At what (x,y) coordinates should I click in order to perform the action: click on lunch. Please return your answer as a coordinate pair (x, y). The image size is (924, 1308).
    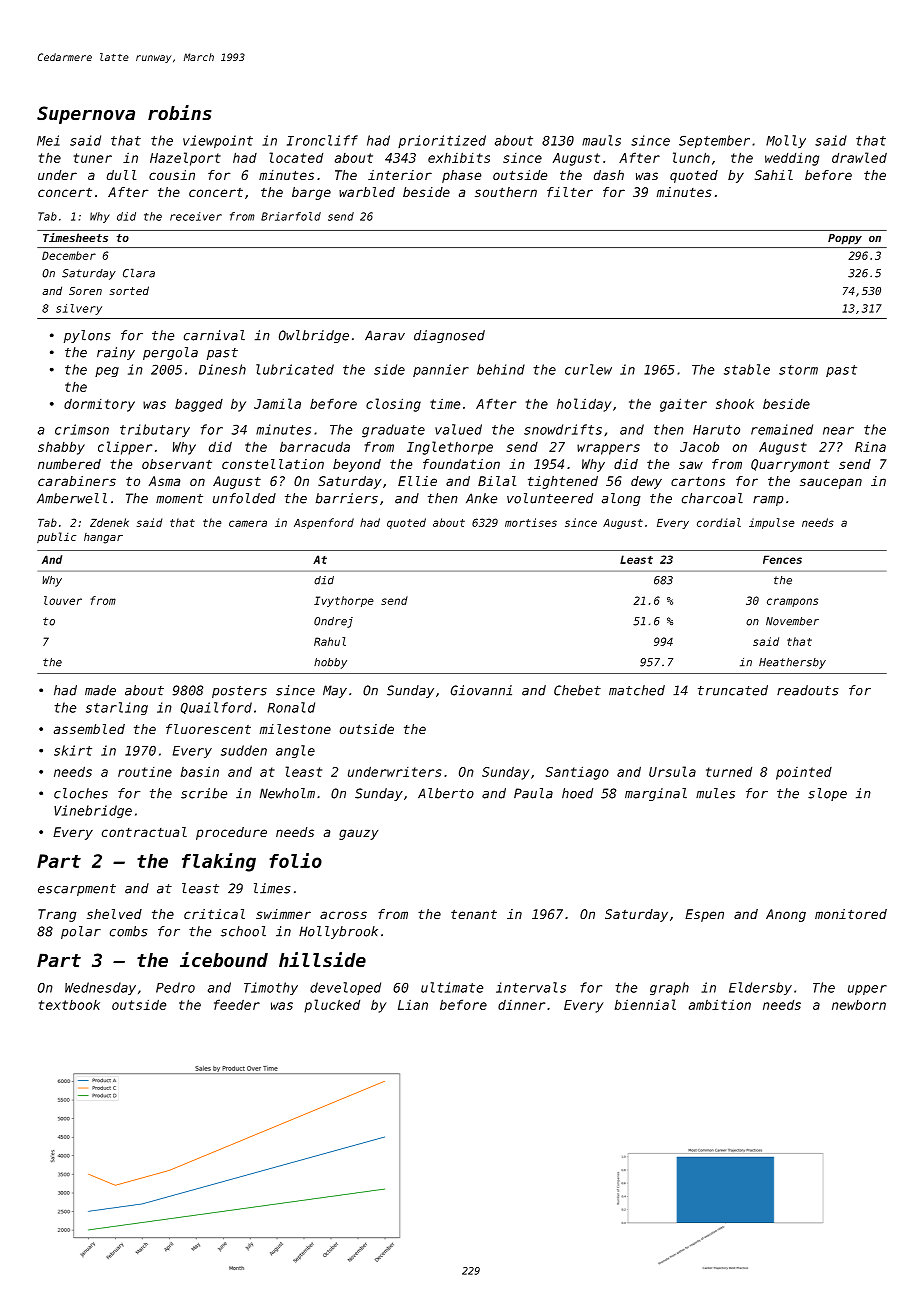
    Looking at the image, I should click on (691, 157).
